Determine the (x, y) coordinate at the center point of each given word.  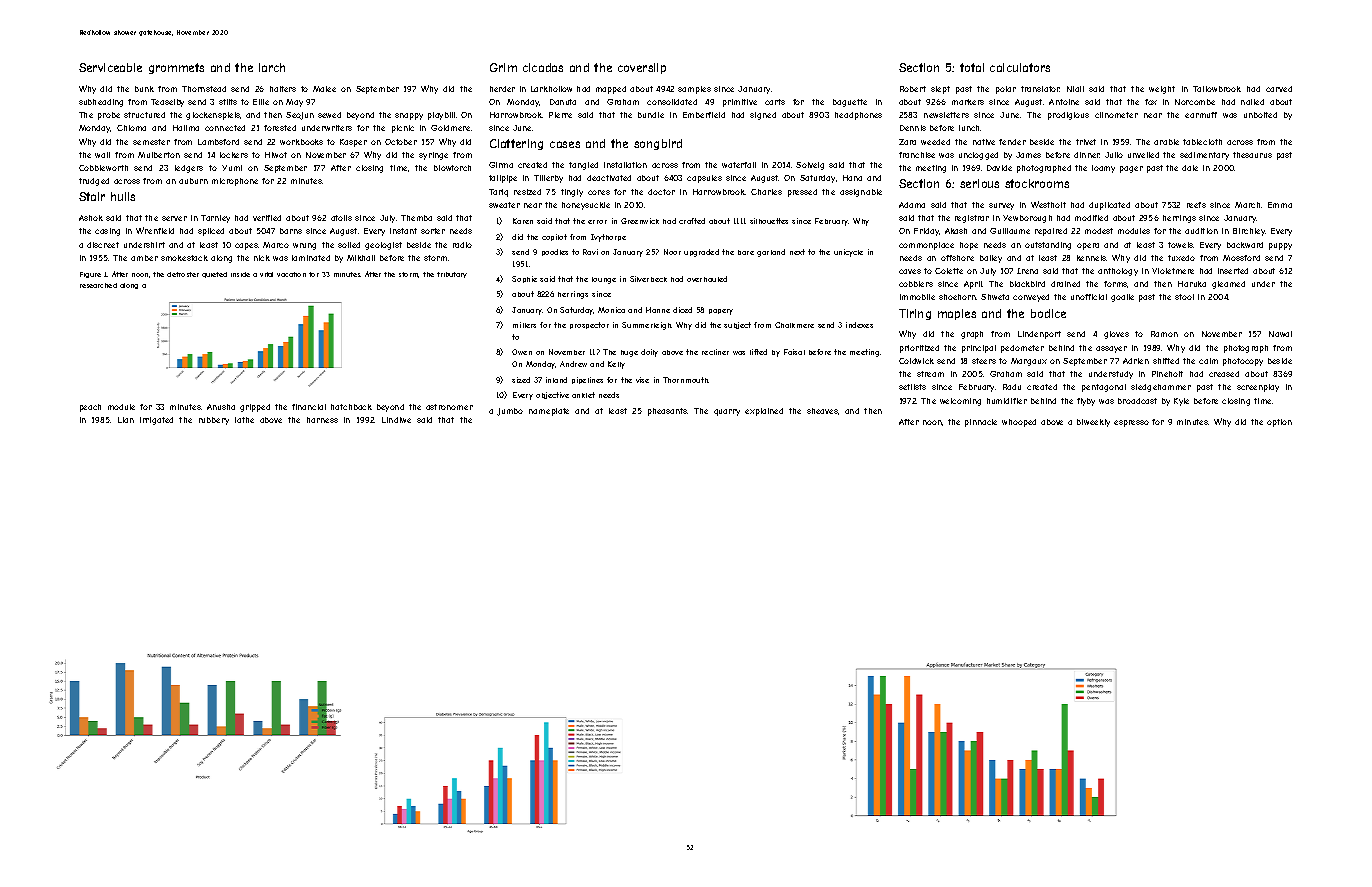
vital (266, 274)
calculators (1020, 67)
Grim (503, 67)
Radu (1012, 387)
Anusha (221, 407)
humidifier (1007, 401)
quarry (727, 412)
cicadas (543, 67)
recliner (715, 352)
